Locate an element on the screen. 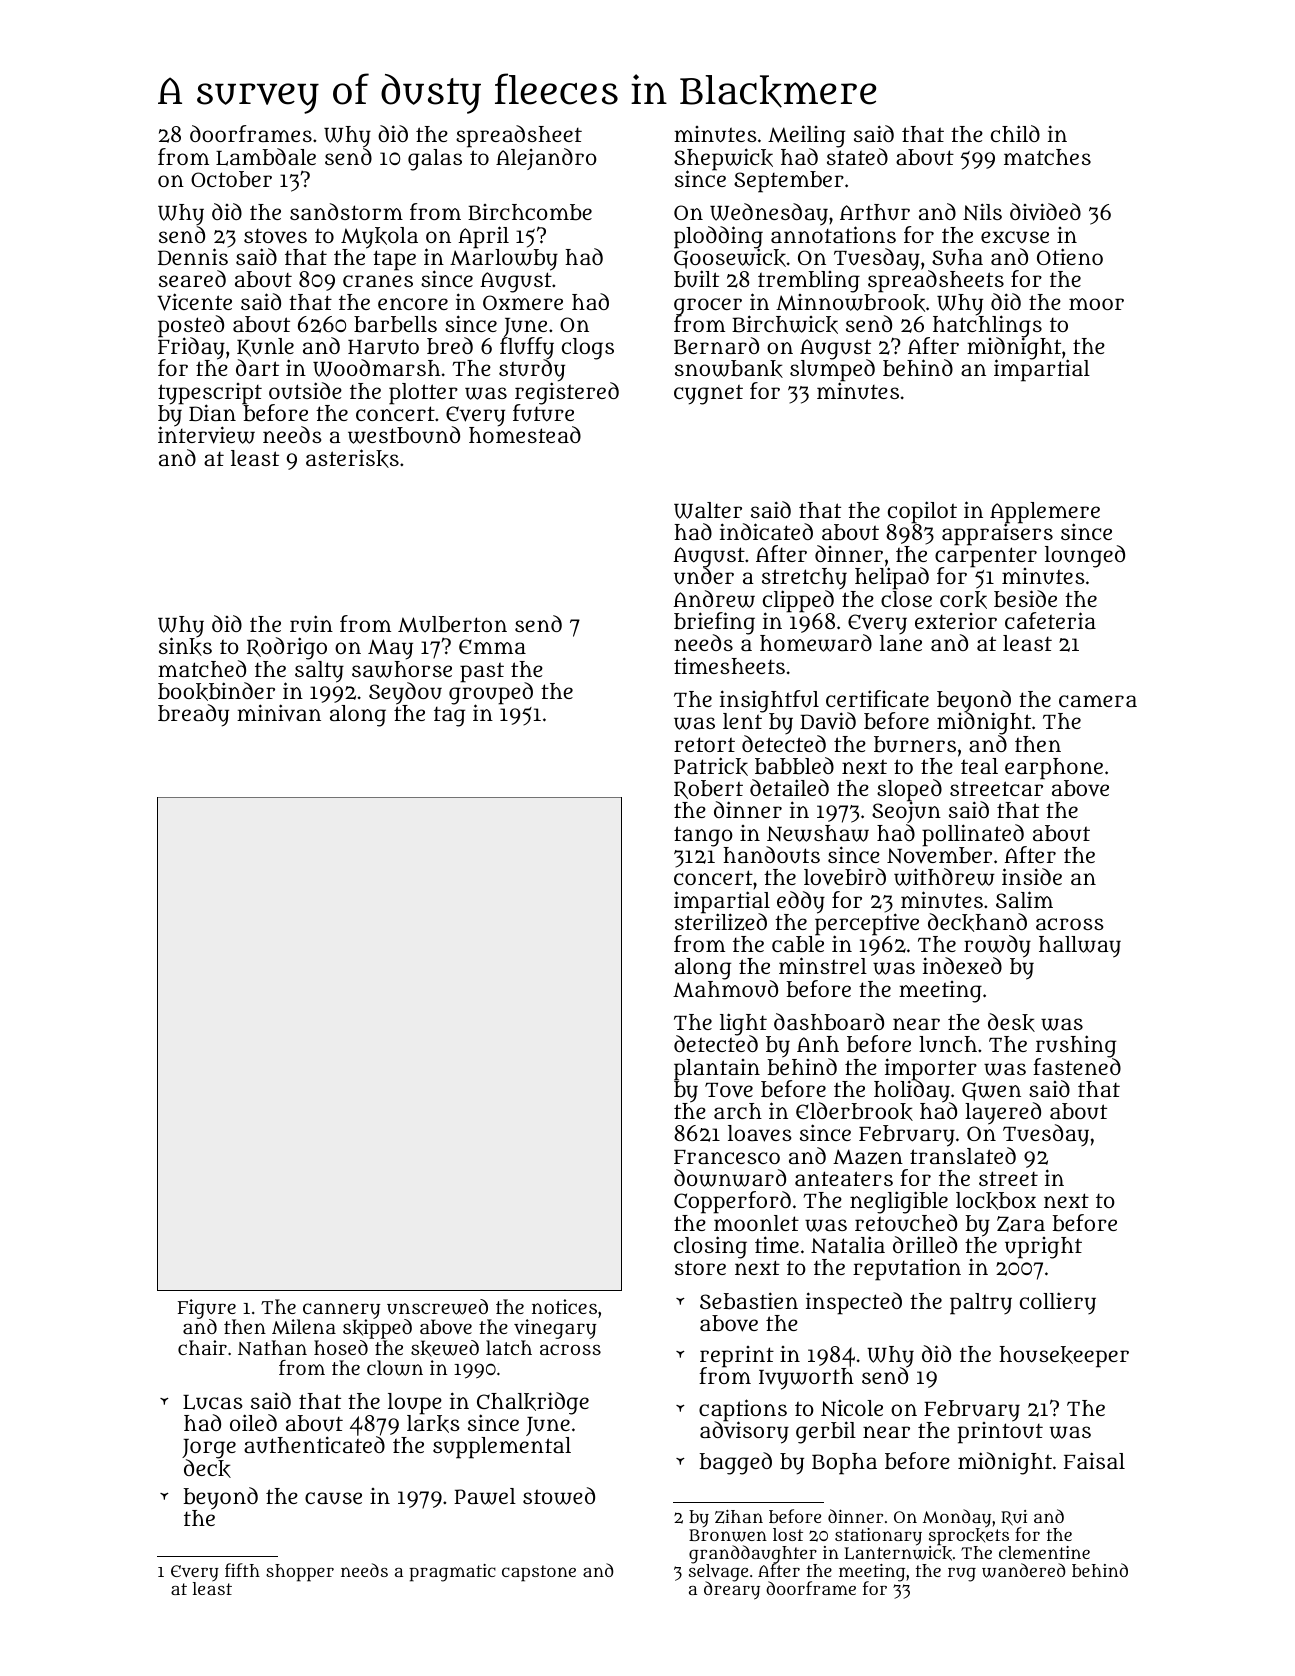 The width and height of the screenshot is (1295, 1676). tango is located at coordinates (703, 836).
